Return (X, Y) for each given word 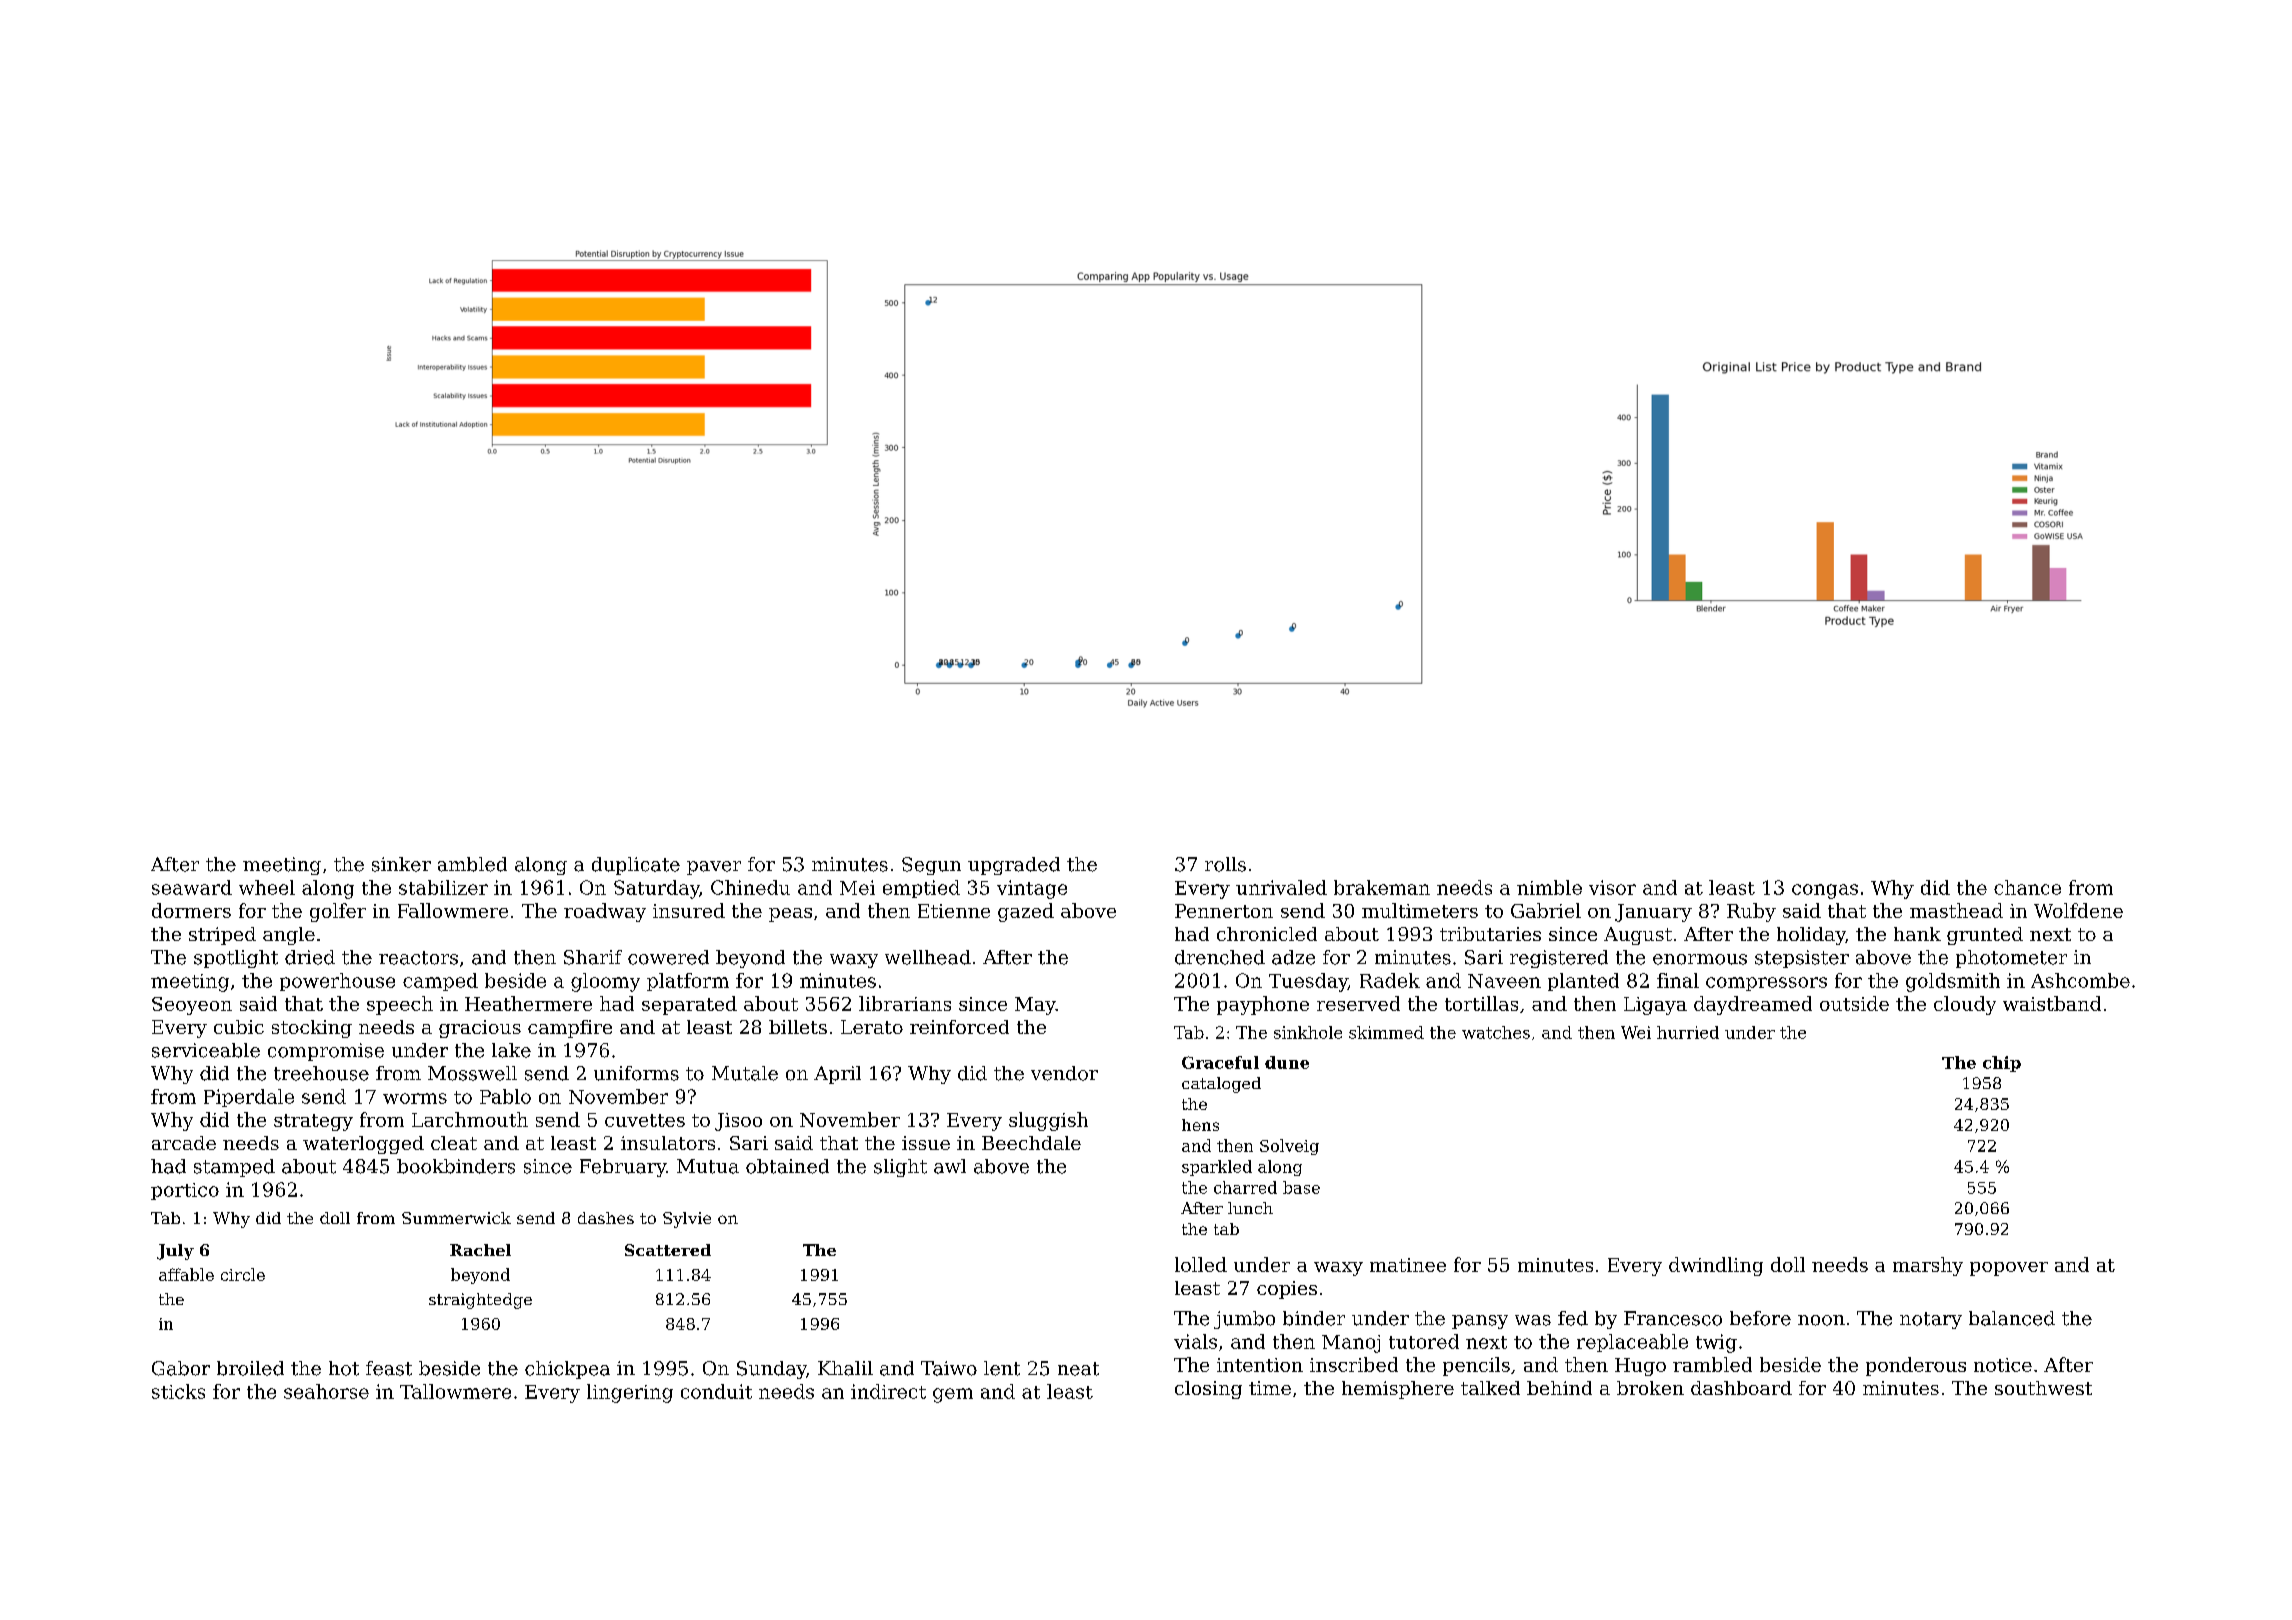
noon (1821, 1320)
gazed (1026, 912)
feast (389, 1368)
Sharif (593, 957)
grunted (1985, 936)
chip (2002, 1064)
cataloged (1221, 1085)
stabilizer (443, 887)
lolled (1201, 1264)
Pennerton (1224, 911)
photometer (2011, 959)
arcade (184, 1143)
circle (243, 1274)
